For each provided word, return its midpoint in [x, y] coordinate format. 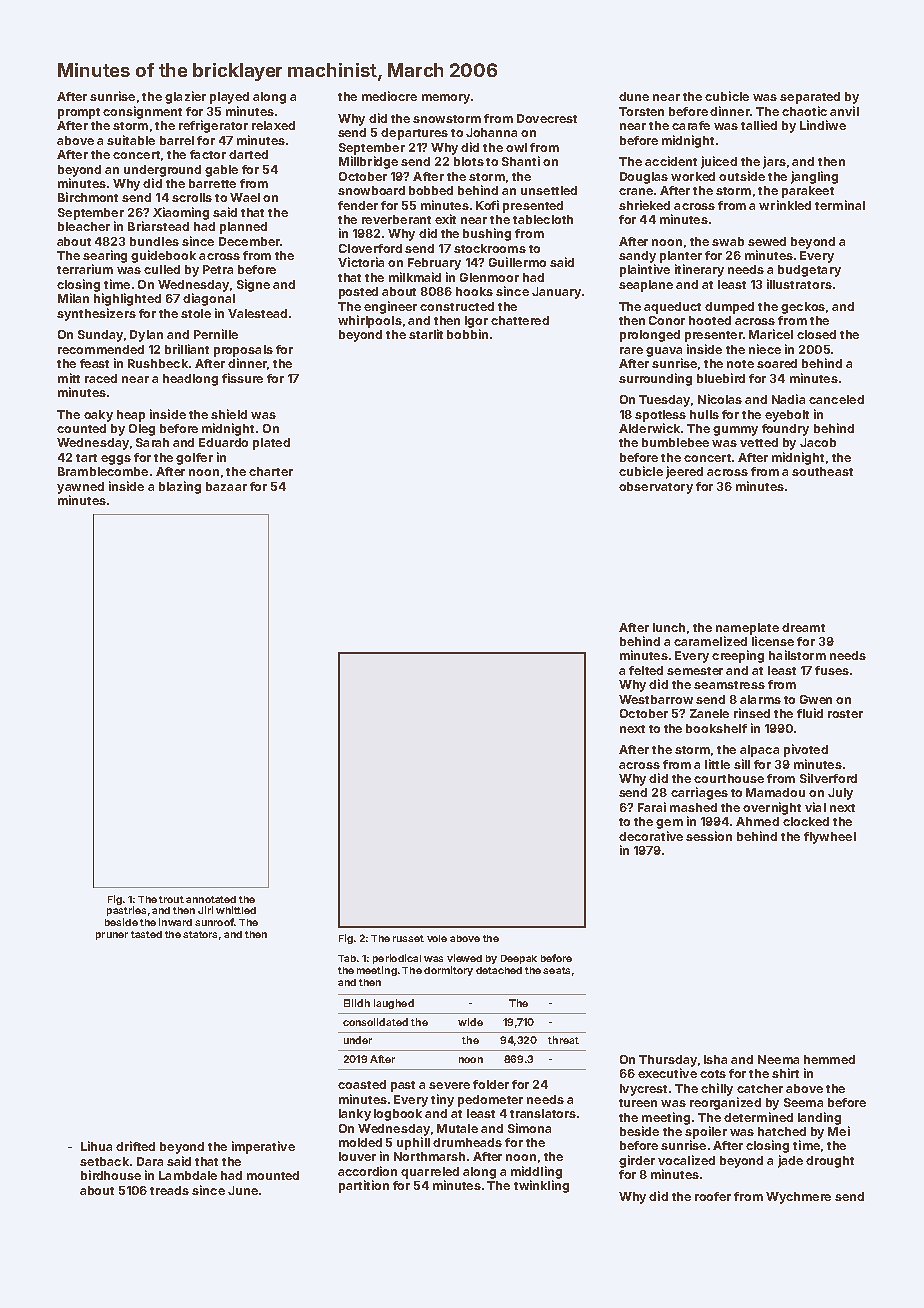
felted [646, 670]
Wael [245, 197]
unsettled [549, 190]
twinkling [541, 1186]
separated [810, 98]
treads [169, 1190]
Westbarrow [656, 699]
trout [171, 899]
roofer [713, 1196]
